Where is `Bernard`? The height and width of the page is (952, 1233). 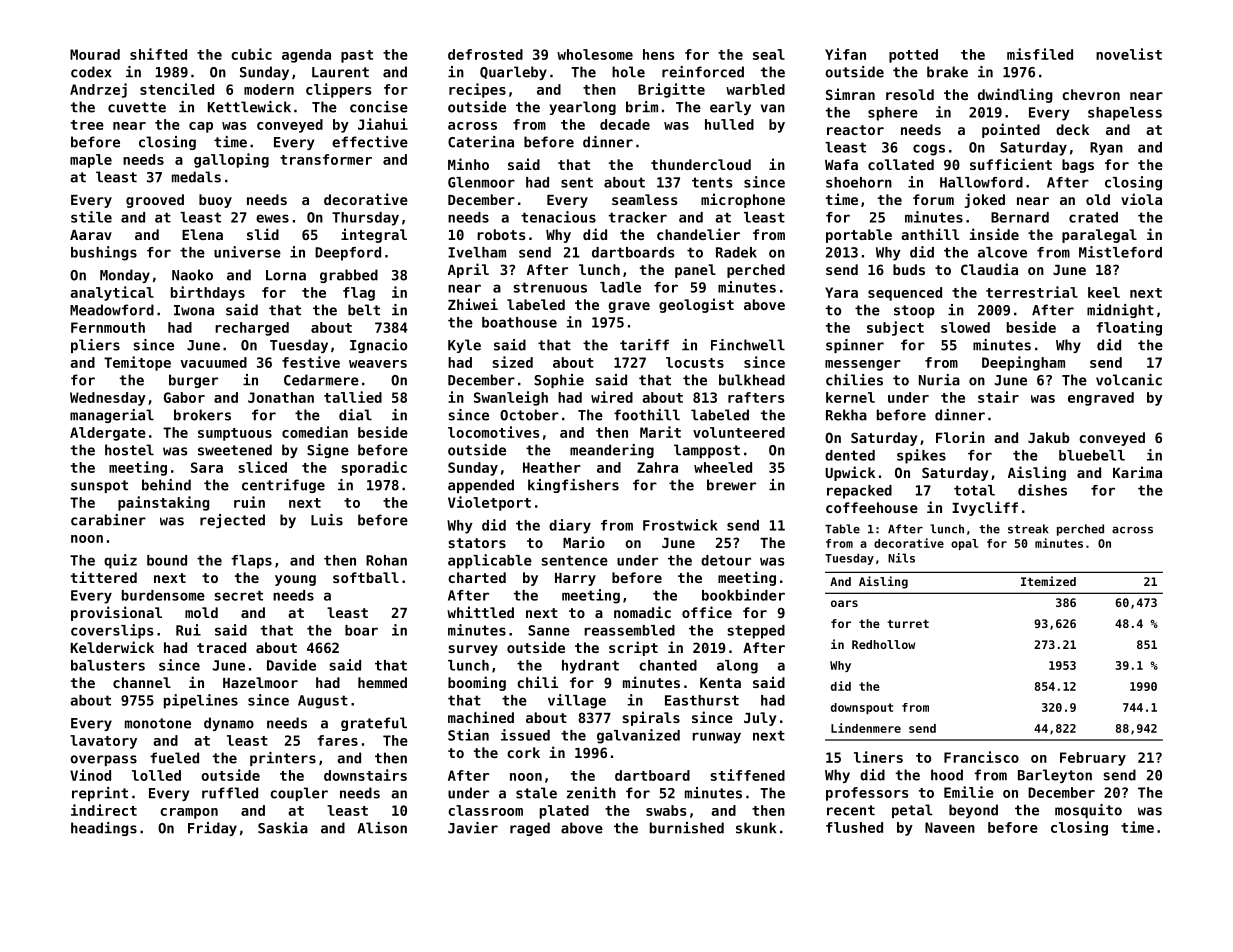 Bernard is located at coordinates (1020, 217).
